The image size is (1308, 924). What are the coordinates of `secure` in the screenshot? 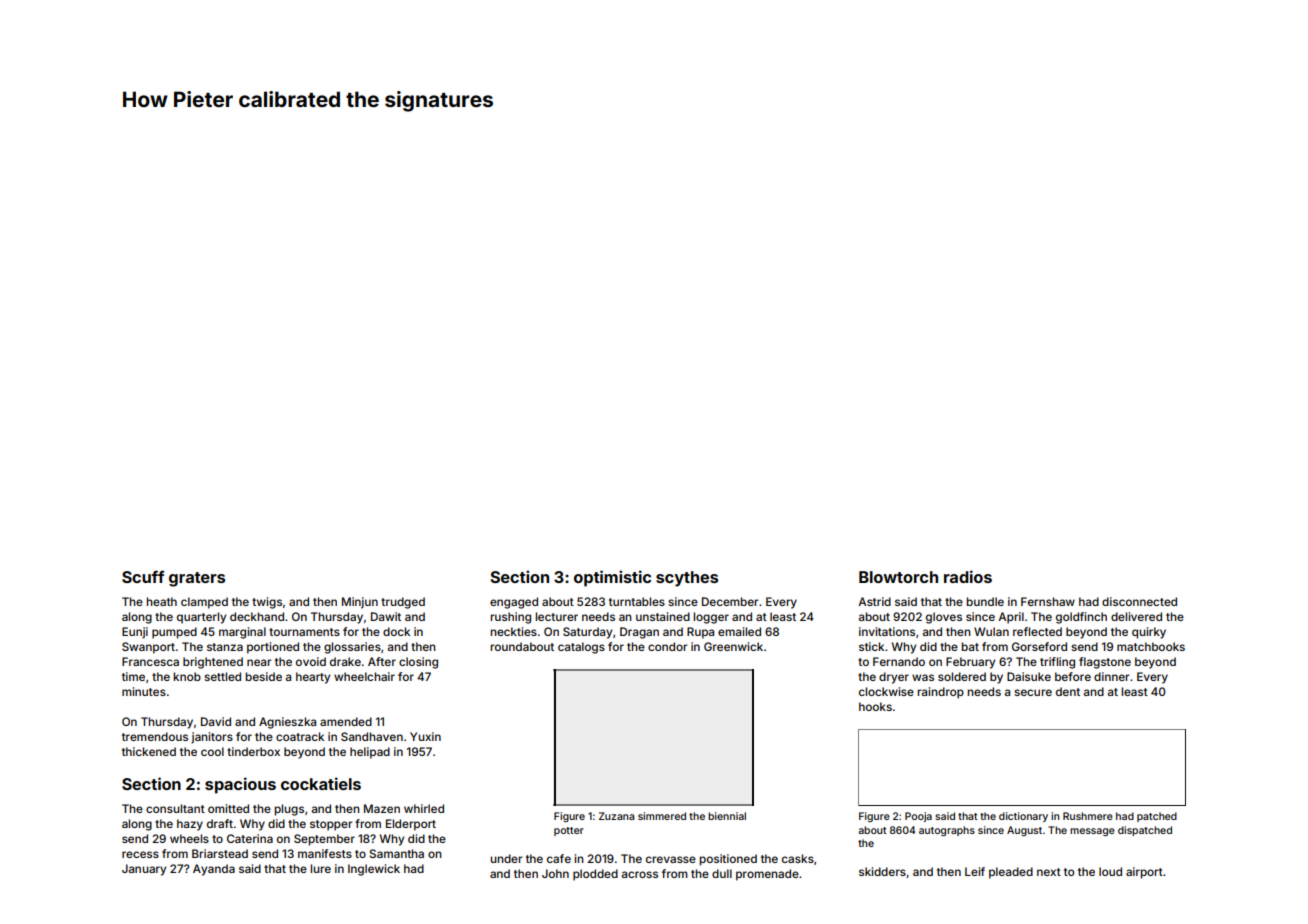 It's located at (1033, 692).
